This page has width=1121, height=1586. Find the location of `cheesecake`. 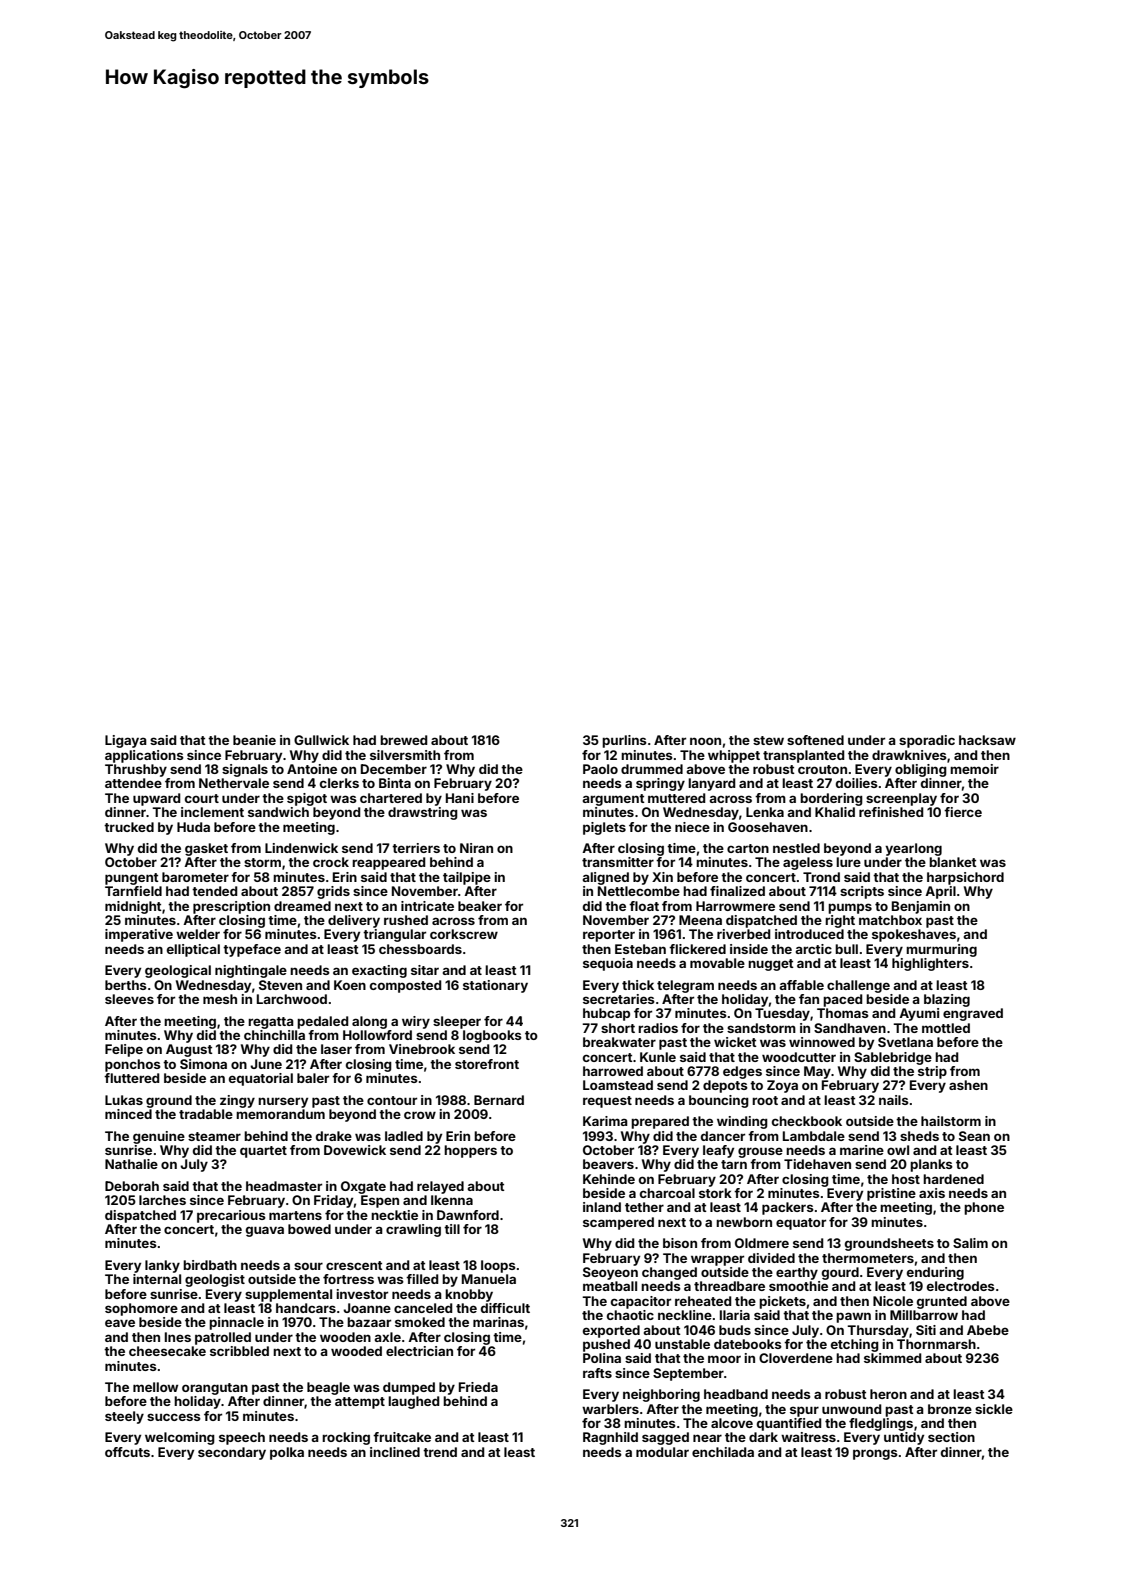

cheesecake is located at coordinates (167, 1351).
